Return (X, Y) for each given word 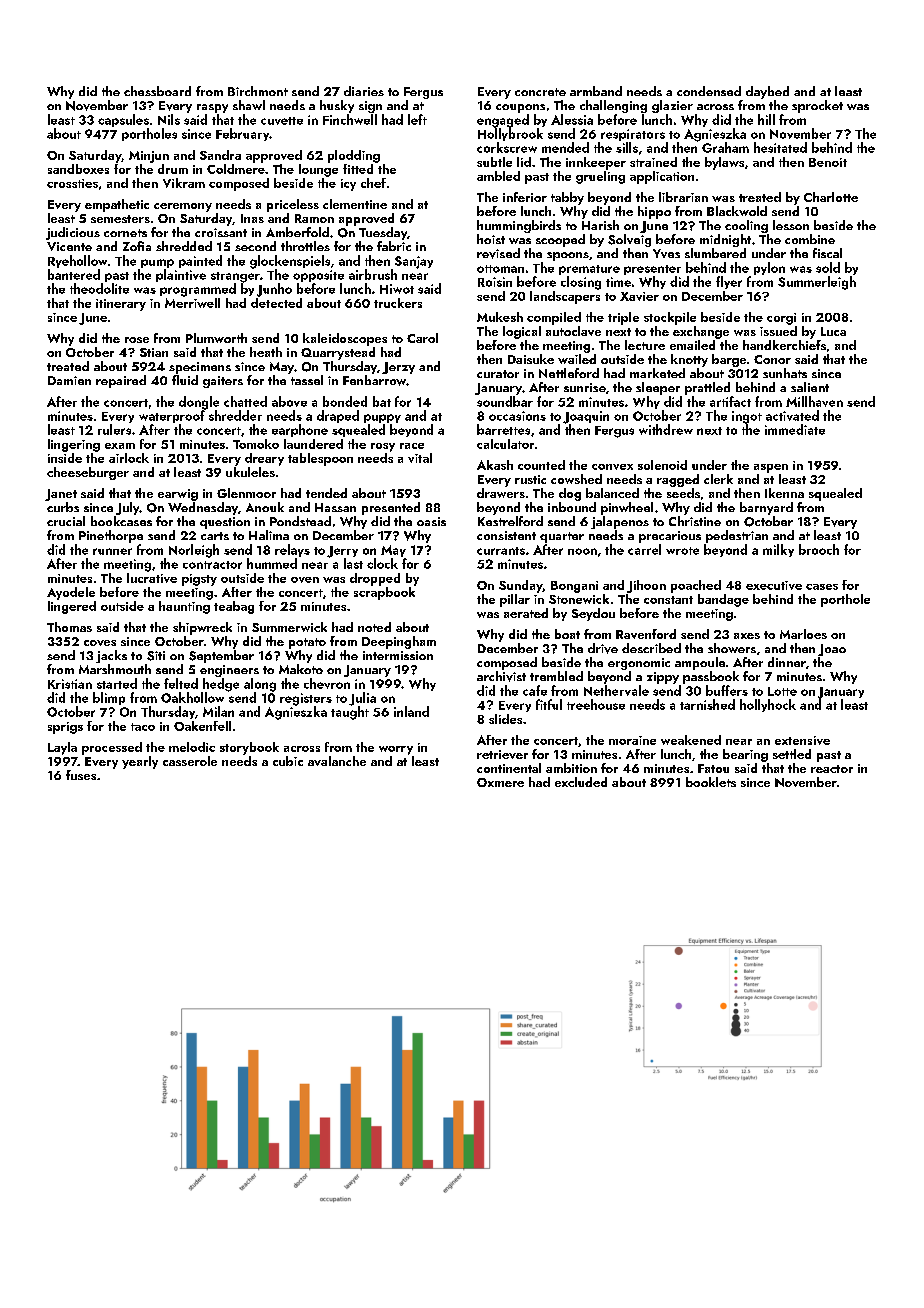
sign (370, 107)
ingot (747, 417)
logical (522, 332)
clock (382, 563)
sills (627, 147)
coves (100, 643)
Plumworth (216, 338)
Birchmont (258, 91)
